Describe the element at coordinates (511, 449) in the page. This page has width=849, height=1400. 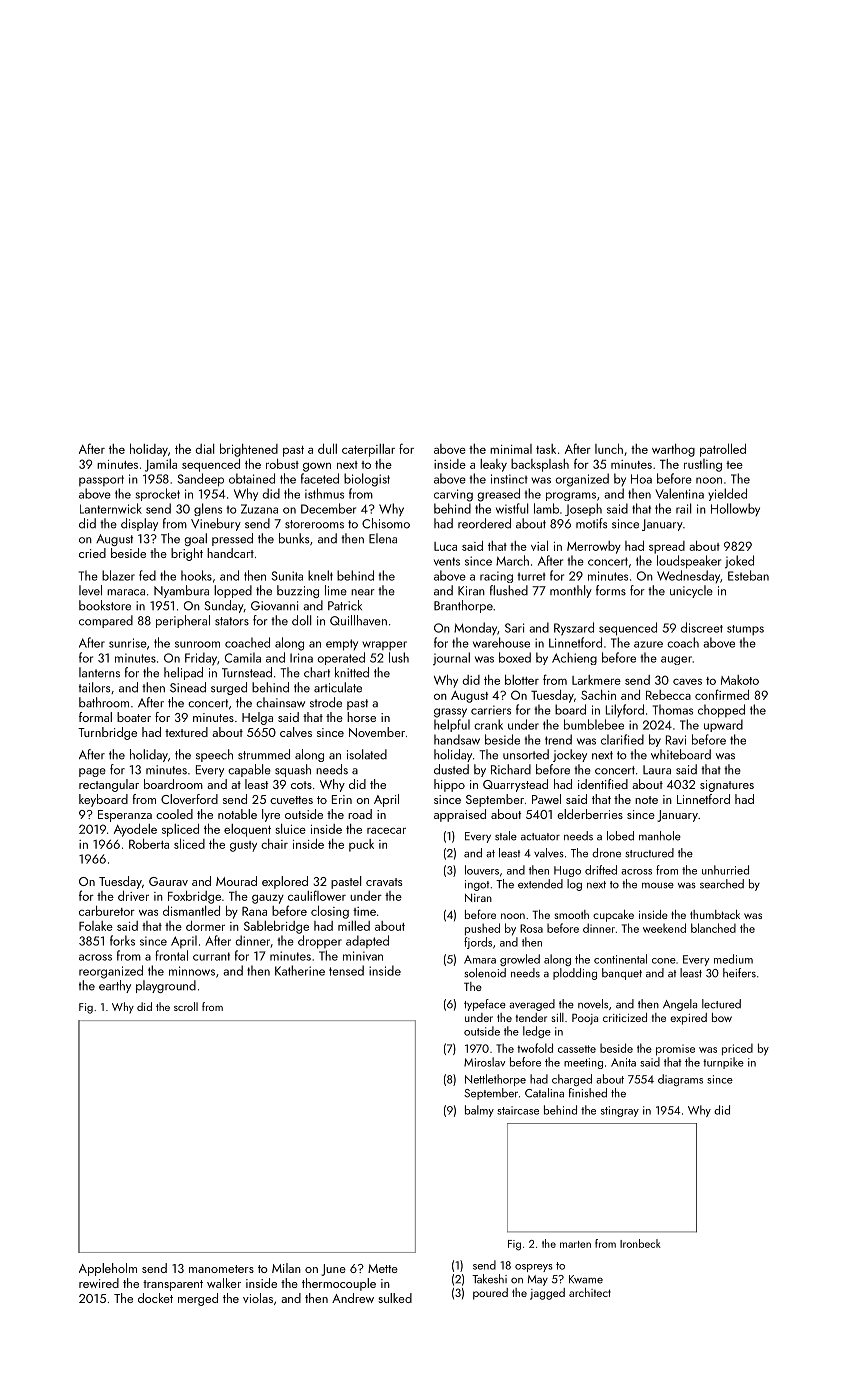
I see `minimal` at that location.
